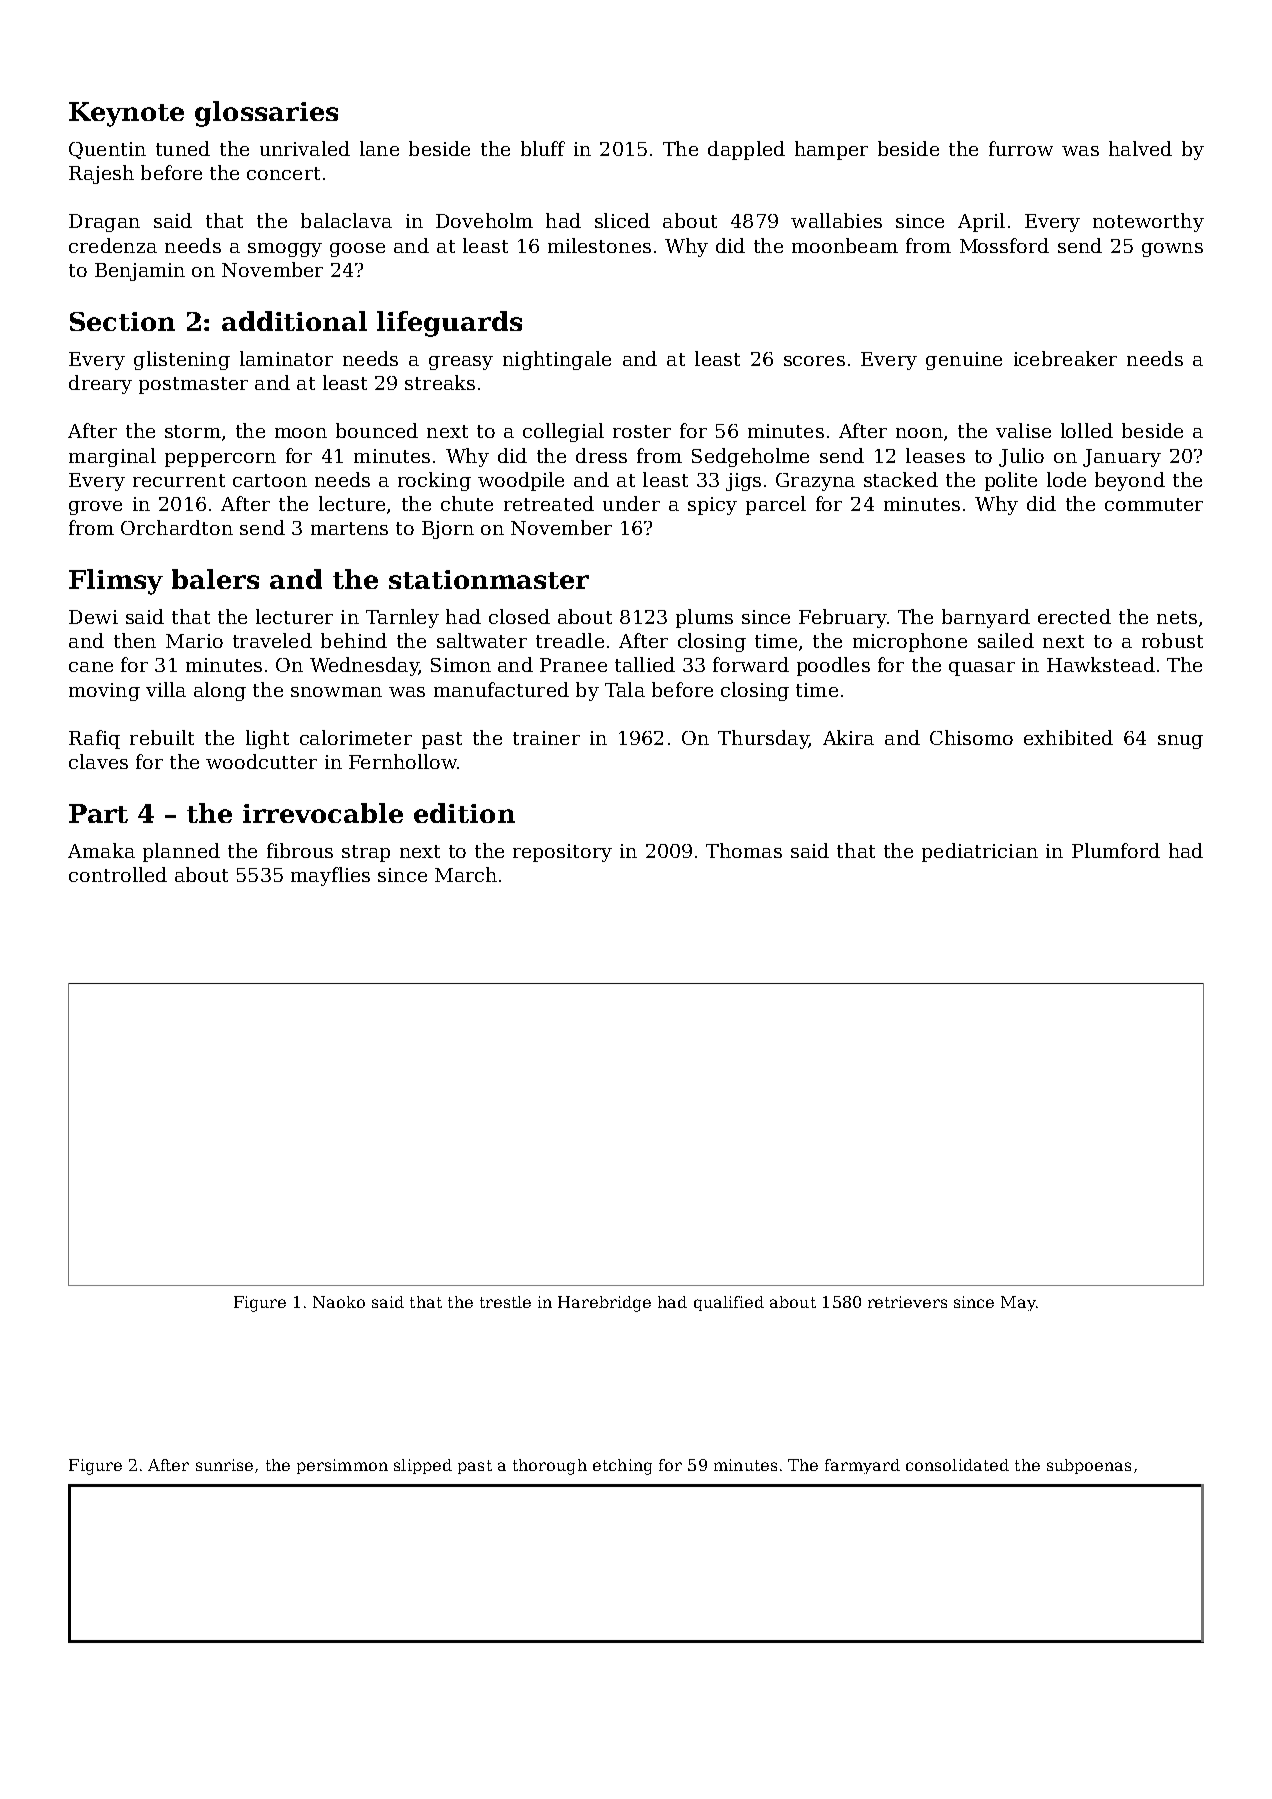 This image has width=1272, height=1799. What do you see at coordinates (1021, 148) in the image?
I see `furrow` at bounding box center [1021, 148].
